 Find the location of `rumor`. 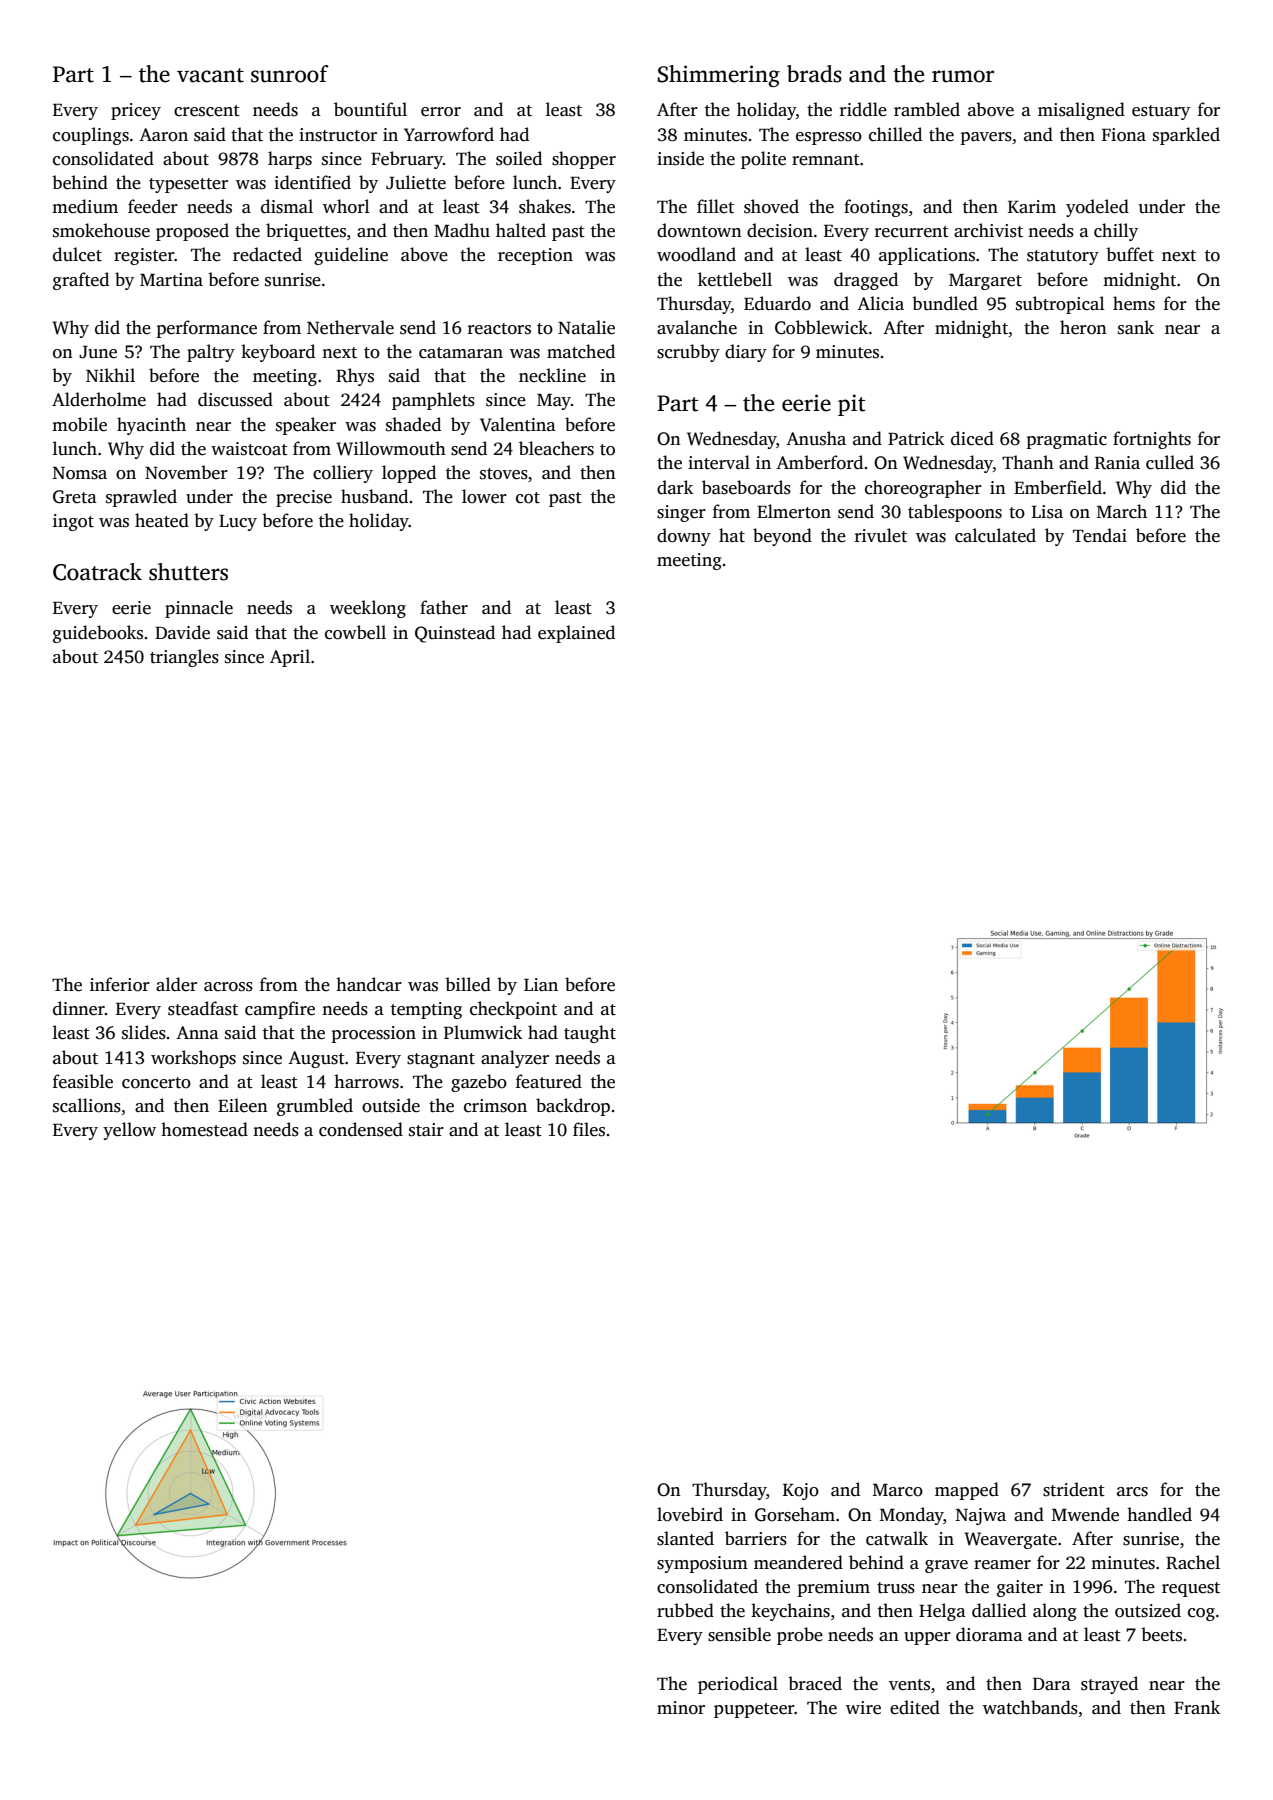

rumor is located at coordinates (963, 76).
